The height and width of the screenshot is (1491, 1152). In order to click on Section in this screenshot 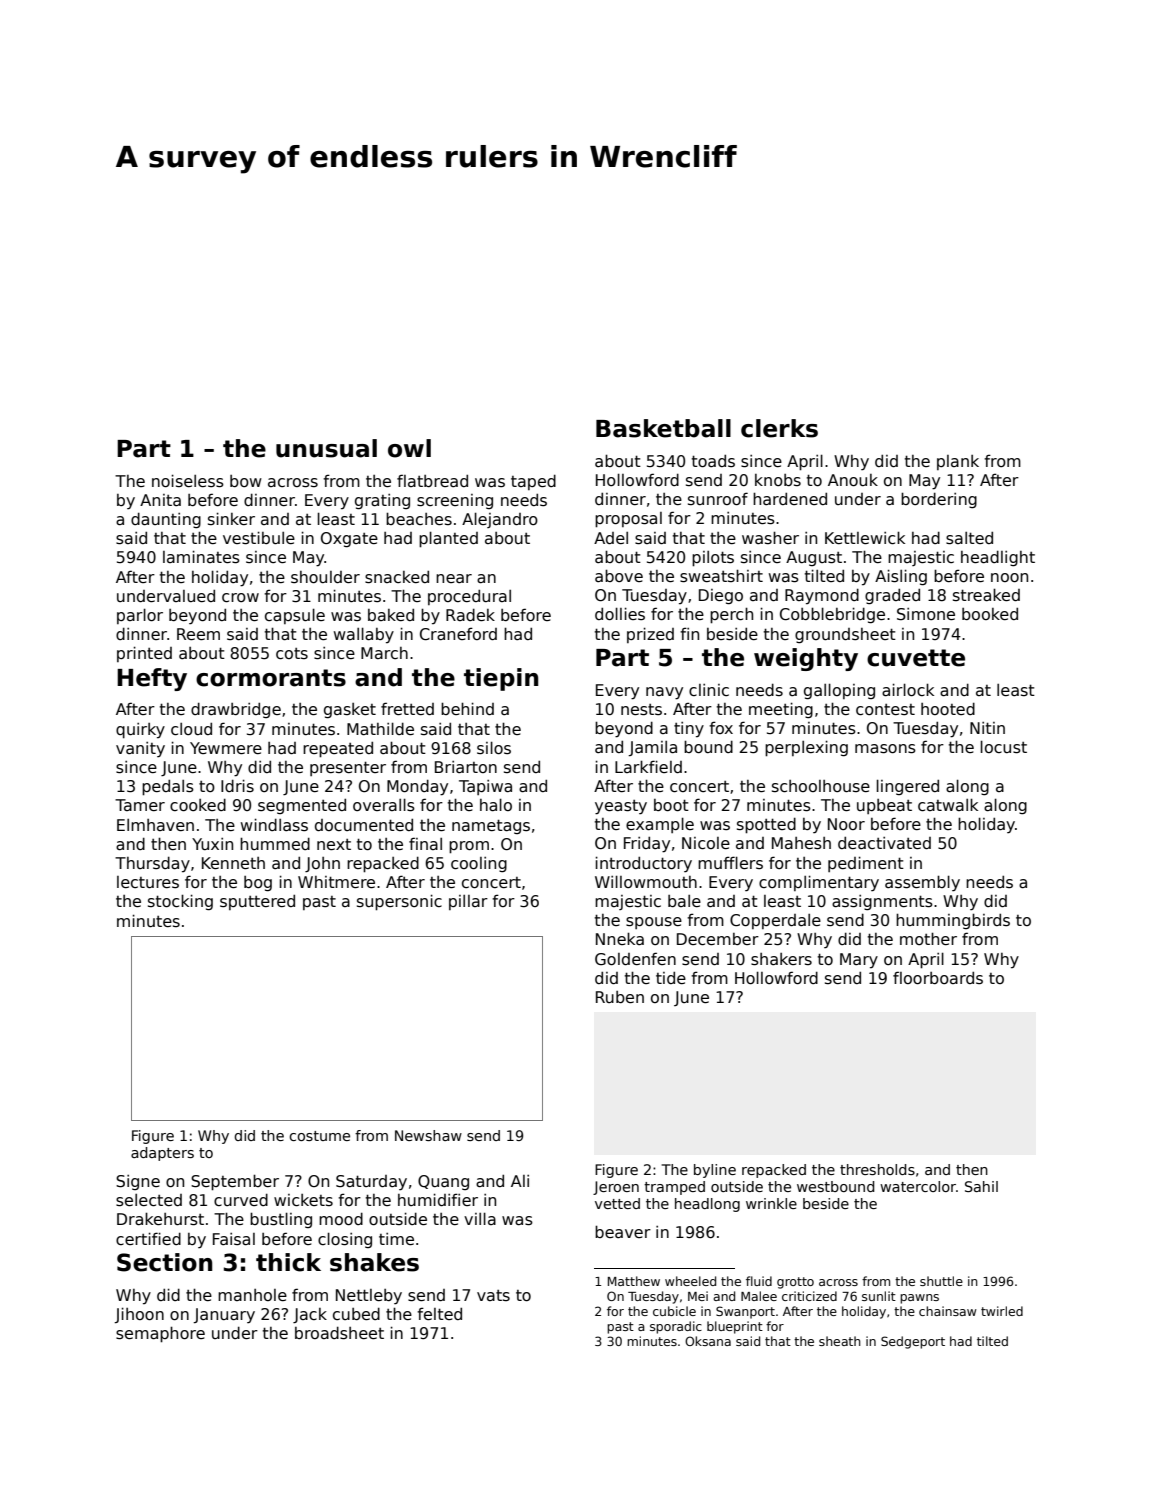, I will do `click(164, 1262)`.
